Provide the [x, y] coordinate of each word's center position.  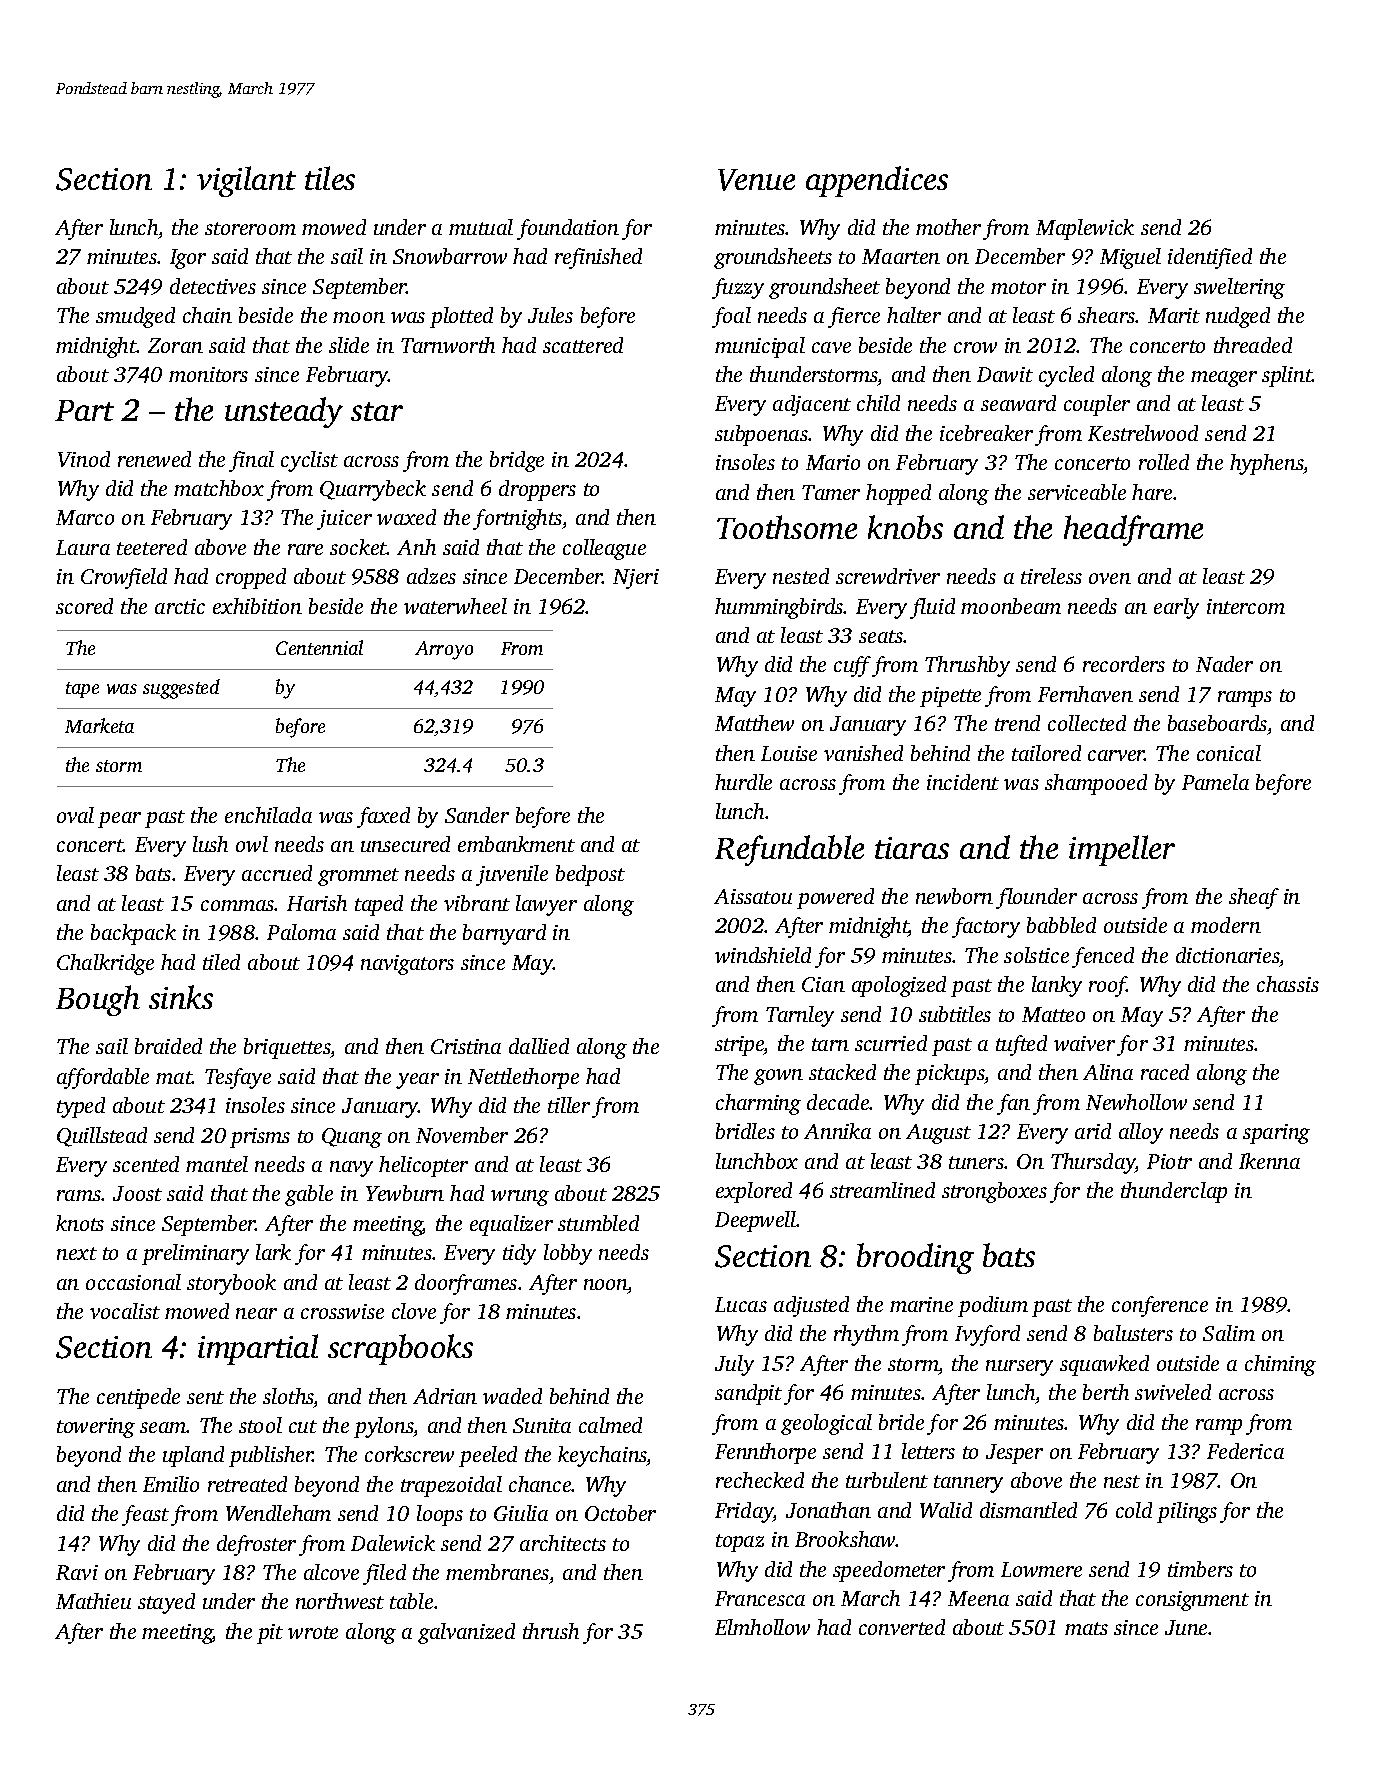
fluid [932, 608]
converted [902, 1627]
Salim [1229, 1333]
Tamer [831, 492]
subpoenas [761, 435]
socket [358, 547]
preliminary [195, 1254]
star [377, 411]
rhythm [866, 1335]
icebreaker [986, 433]
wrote [313, 1632]
